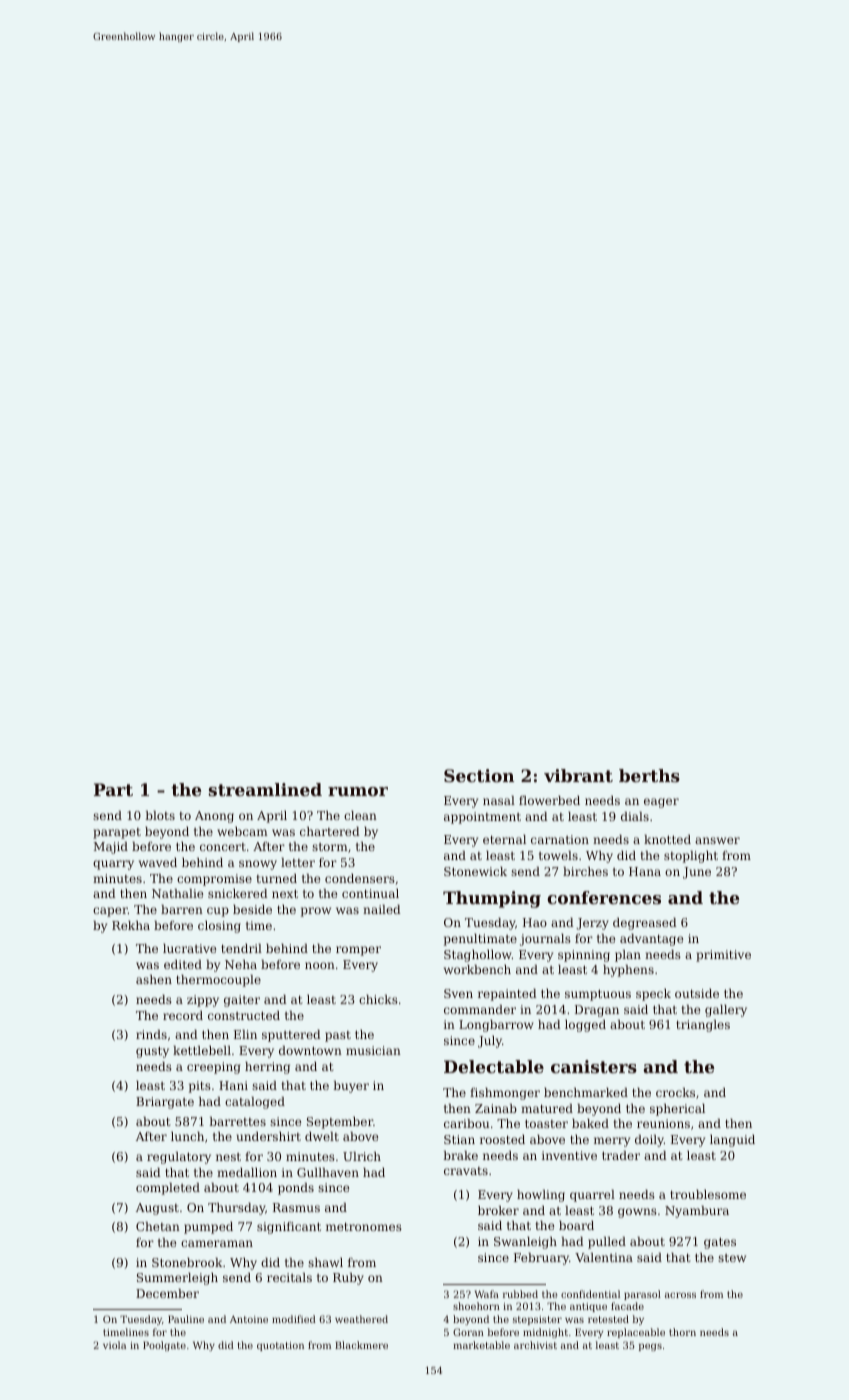 This page has width=849, height=1400. Describe the element at coordinates (732, 1141) in the page. I see `languid` at that location.
